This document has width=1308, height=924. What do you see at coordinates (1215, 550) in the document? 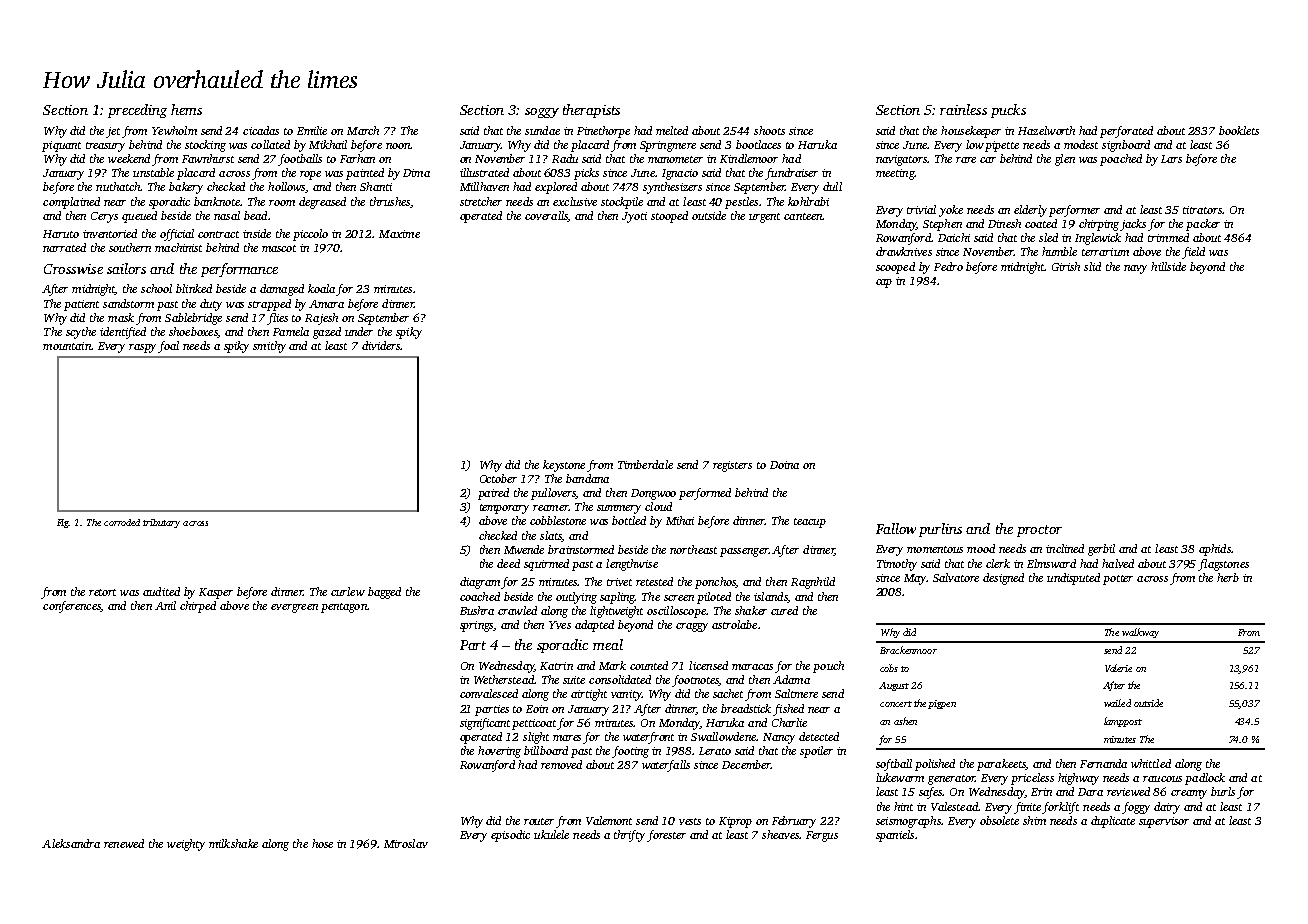
I see `aphids` at bounding box center [1215, 550].
